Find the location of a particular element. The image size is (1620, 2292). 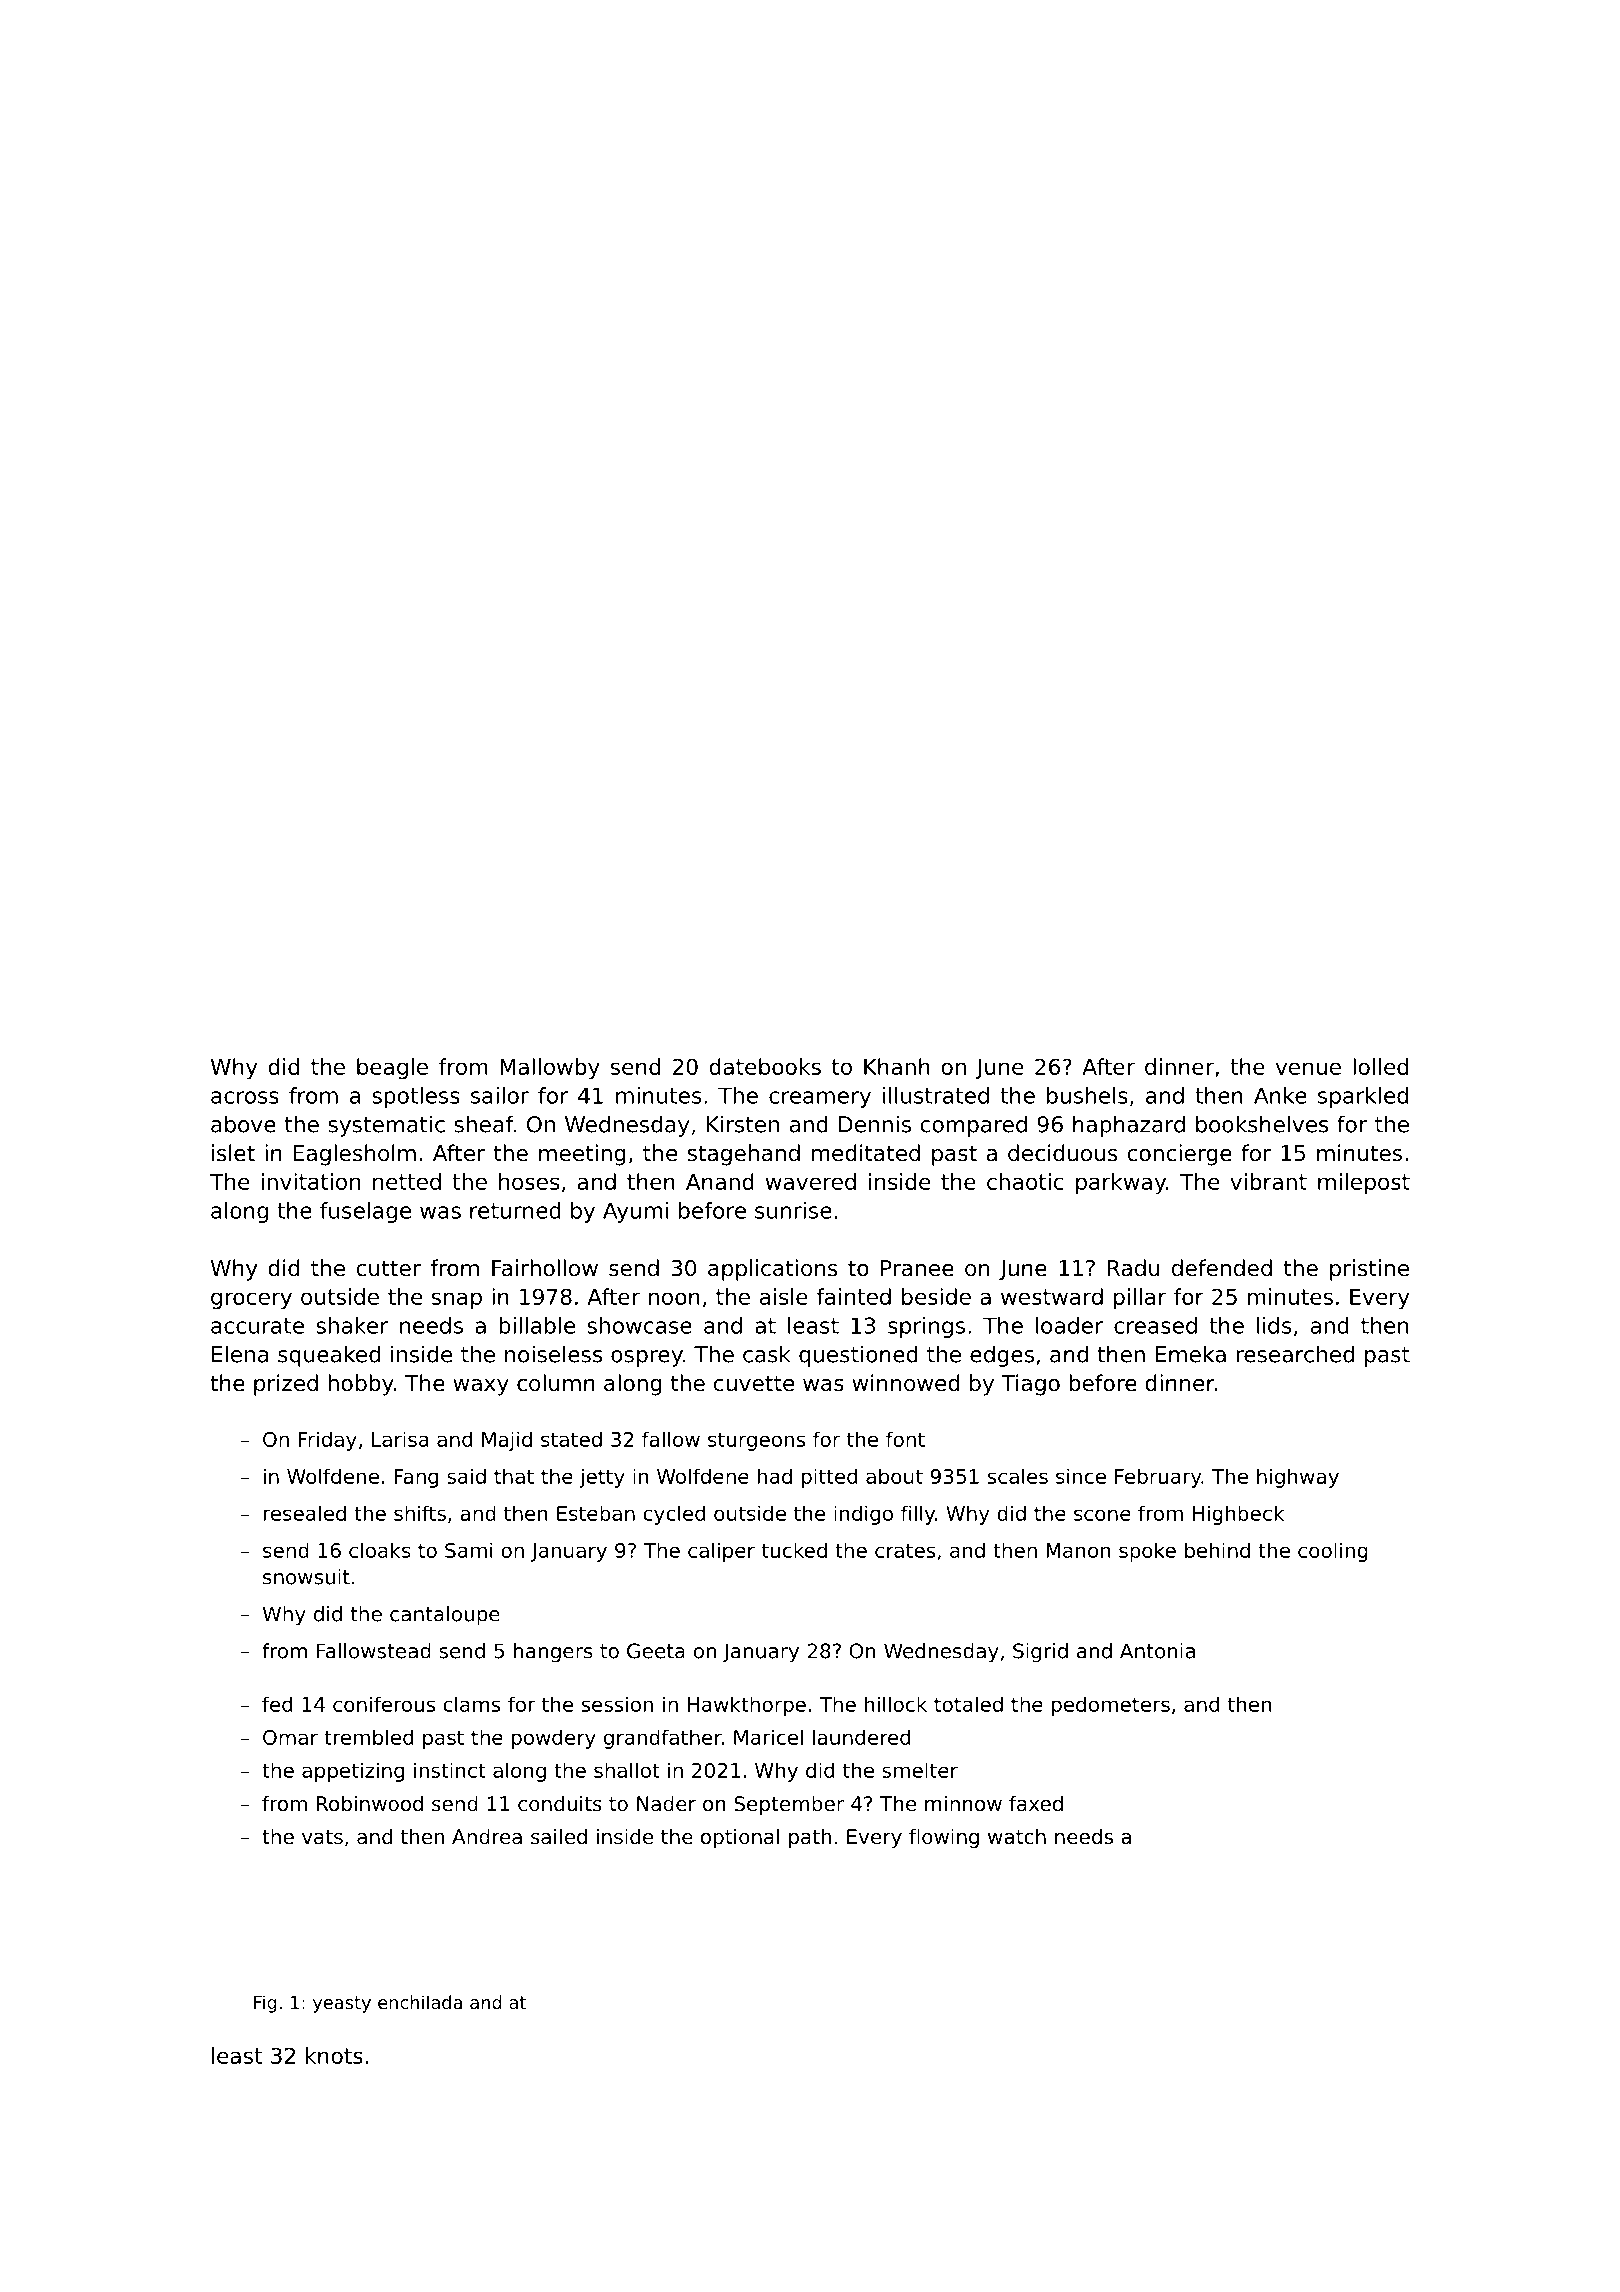

Tiago is located at coordinates (1030, 1385).
